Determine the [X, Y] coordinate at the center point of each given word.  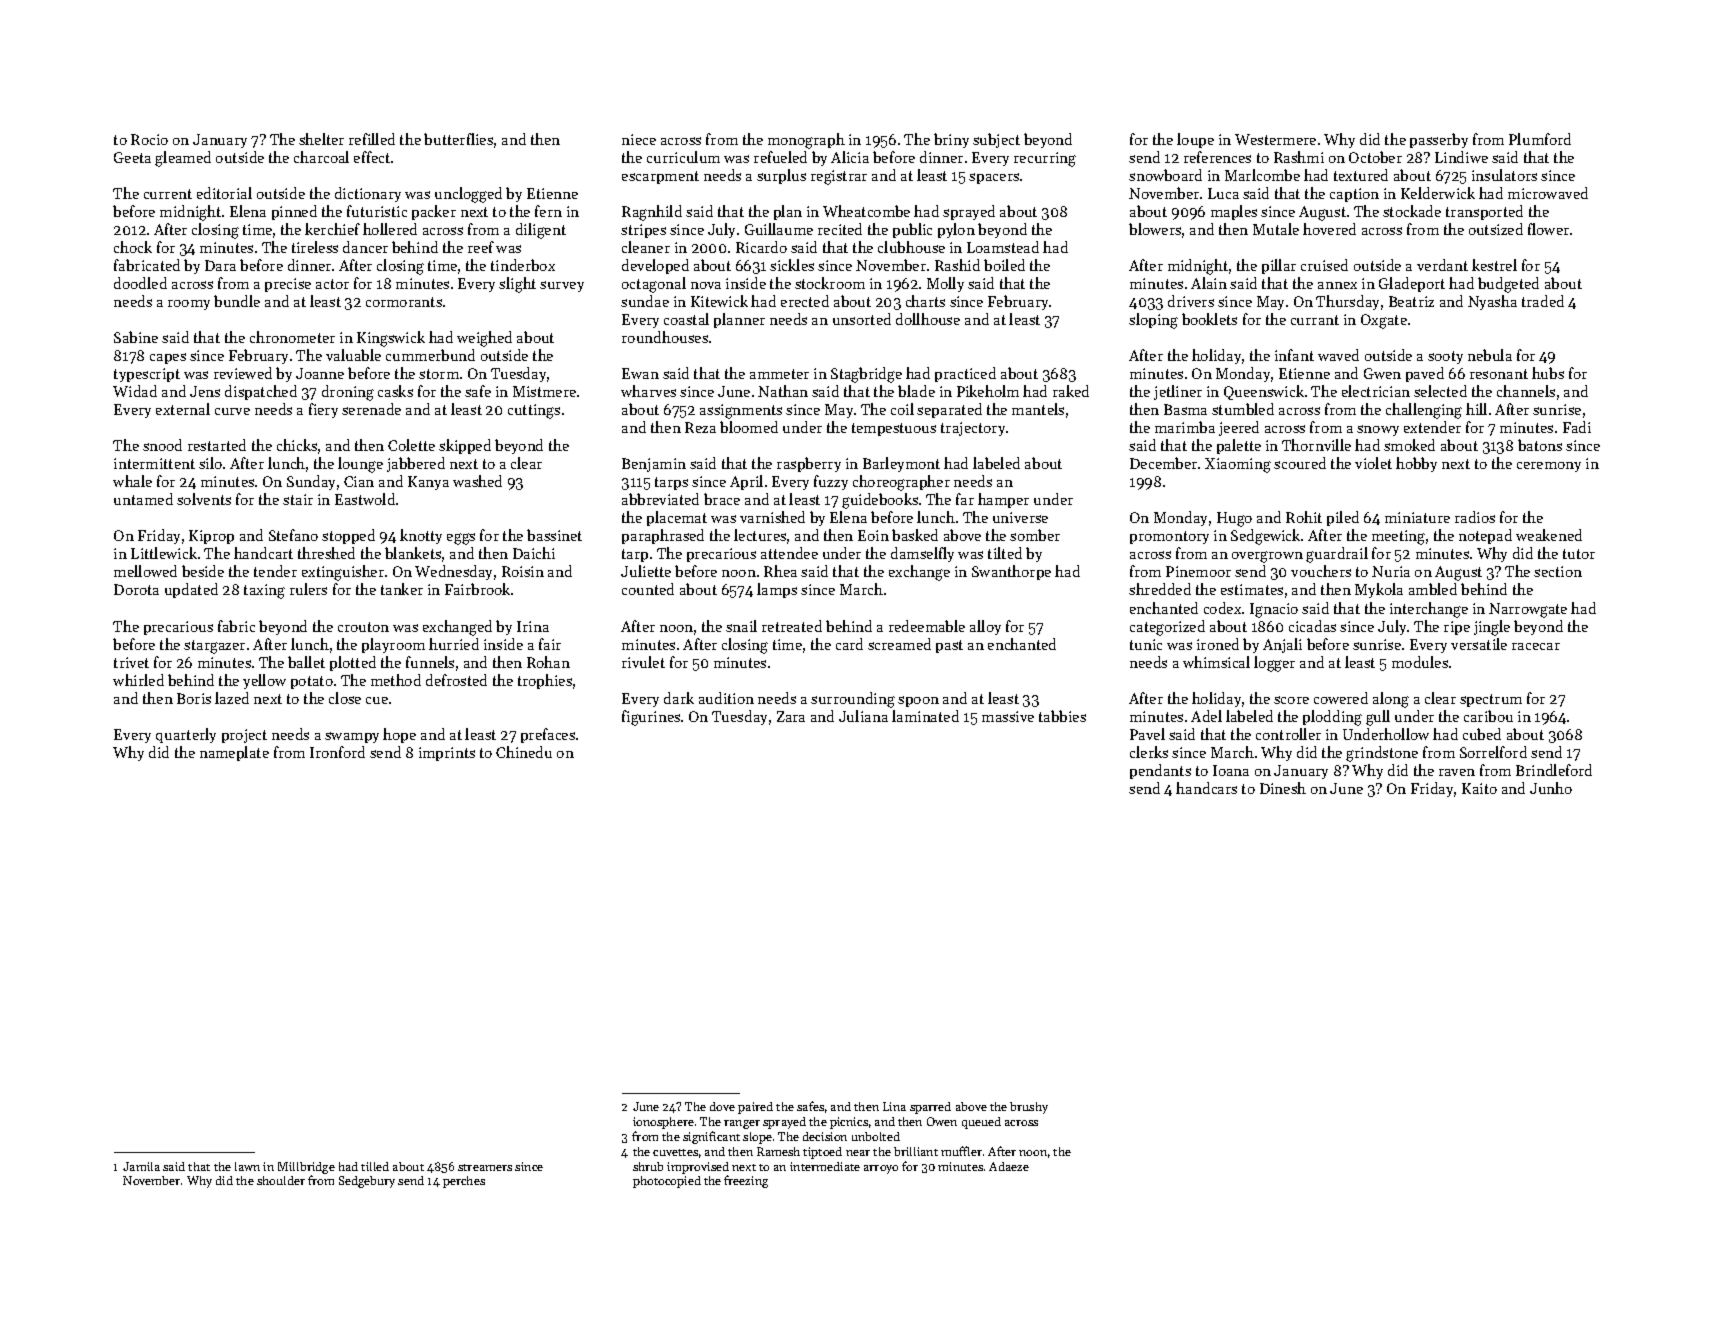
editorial [224, 193]
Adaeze [1009, 1166]
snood [162, 445]
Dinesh [1283, 788]
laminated [925, 716]
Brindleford [1554, 770]
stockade [1412, 211]
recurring [1045, 159]
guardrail [1337, 555]
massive [1008, 716]
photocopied [667, 1182]
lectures [760, 535]
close [345, 698]
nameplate [234, 753]
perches [464, 1182]
